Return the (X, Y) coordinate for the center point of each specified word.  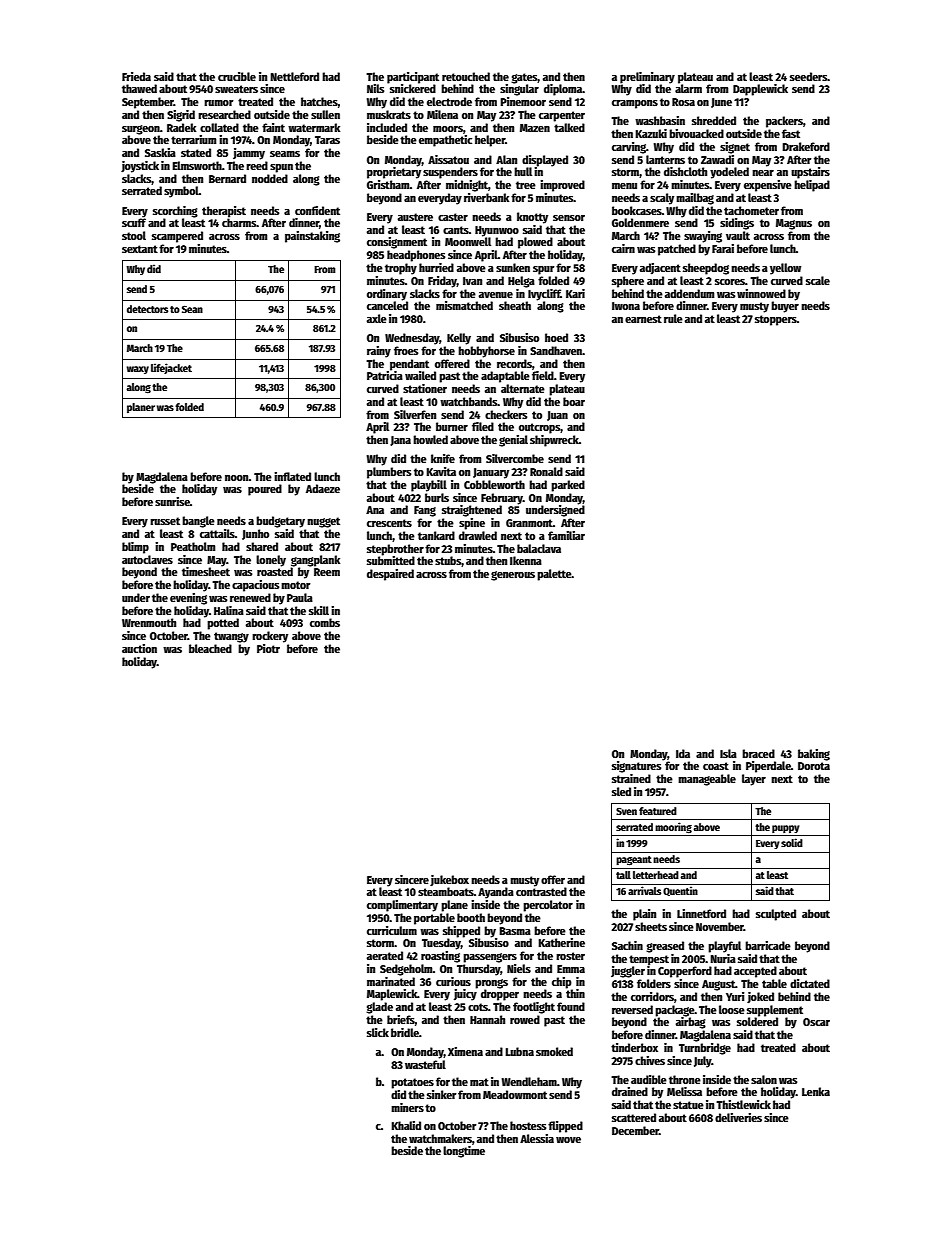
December (635, 1130)
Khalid (406, 1125)
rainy (379, 352)
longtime (464, 1152)
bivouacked (696, 133)
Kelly (459, 339)
